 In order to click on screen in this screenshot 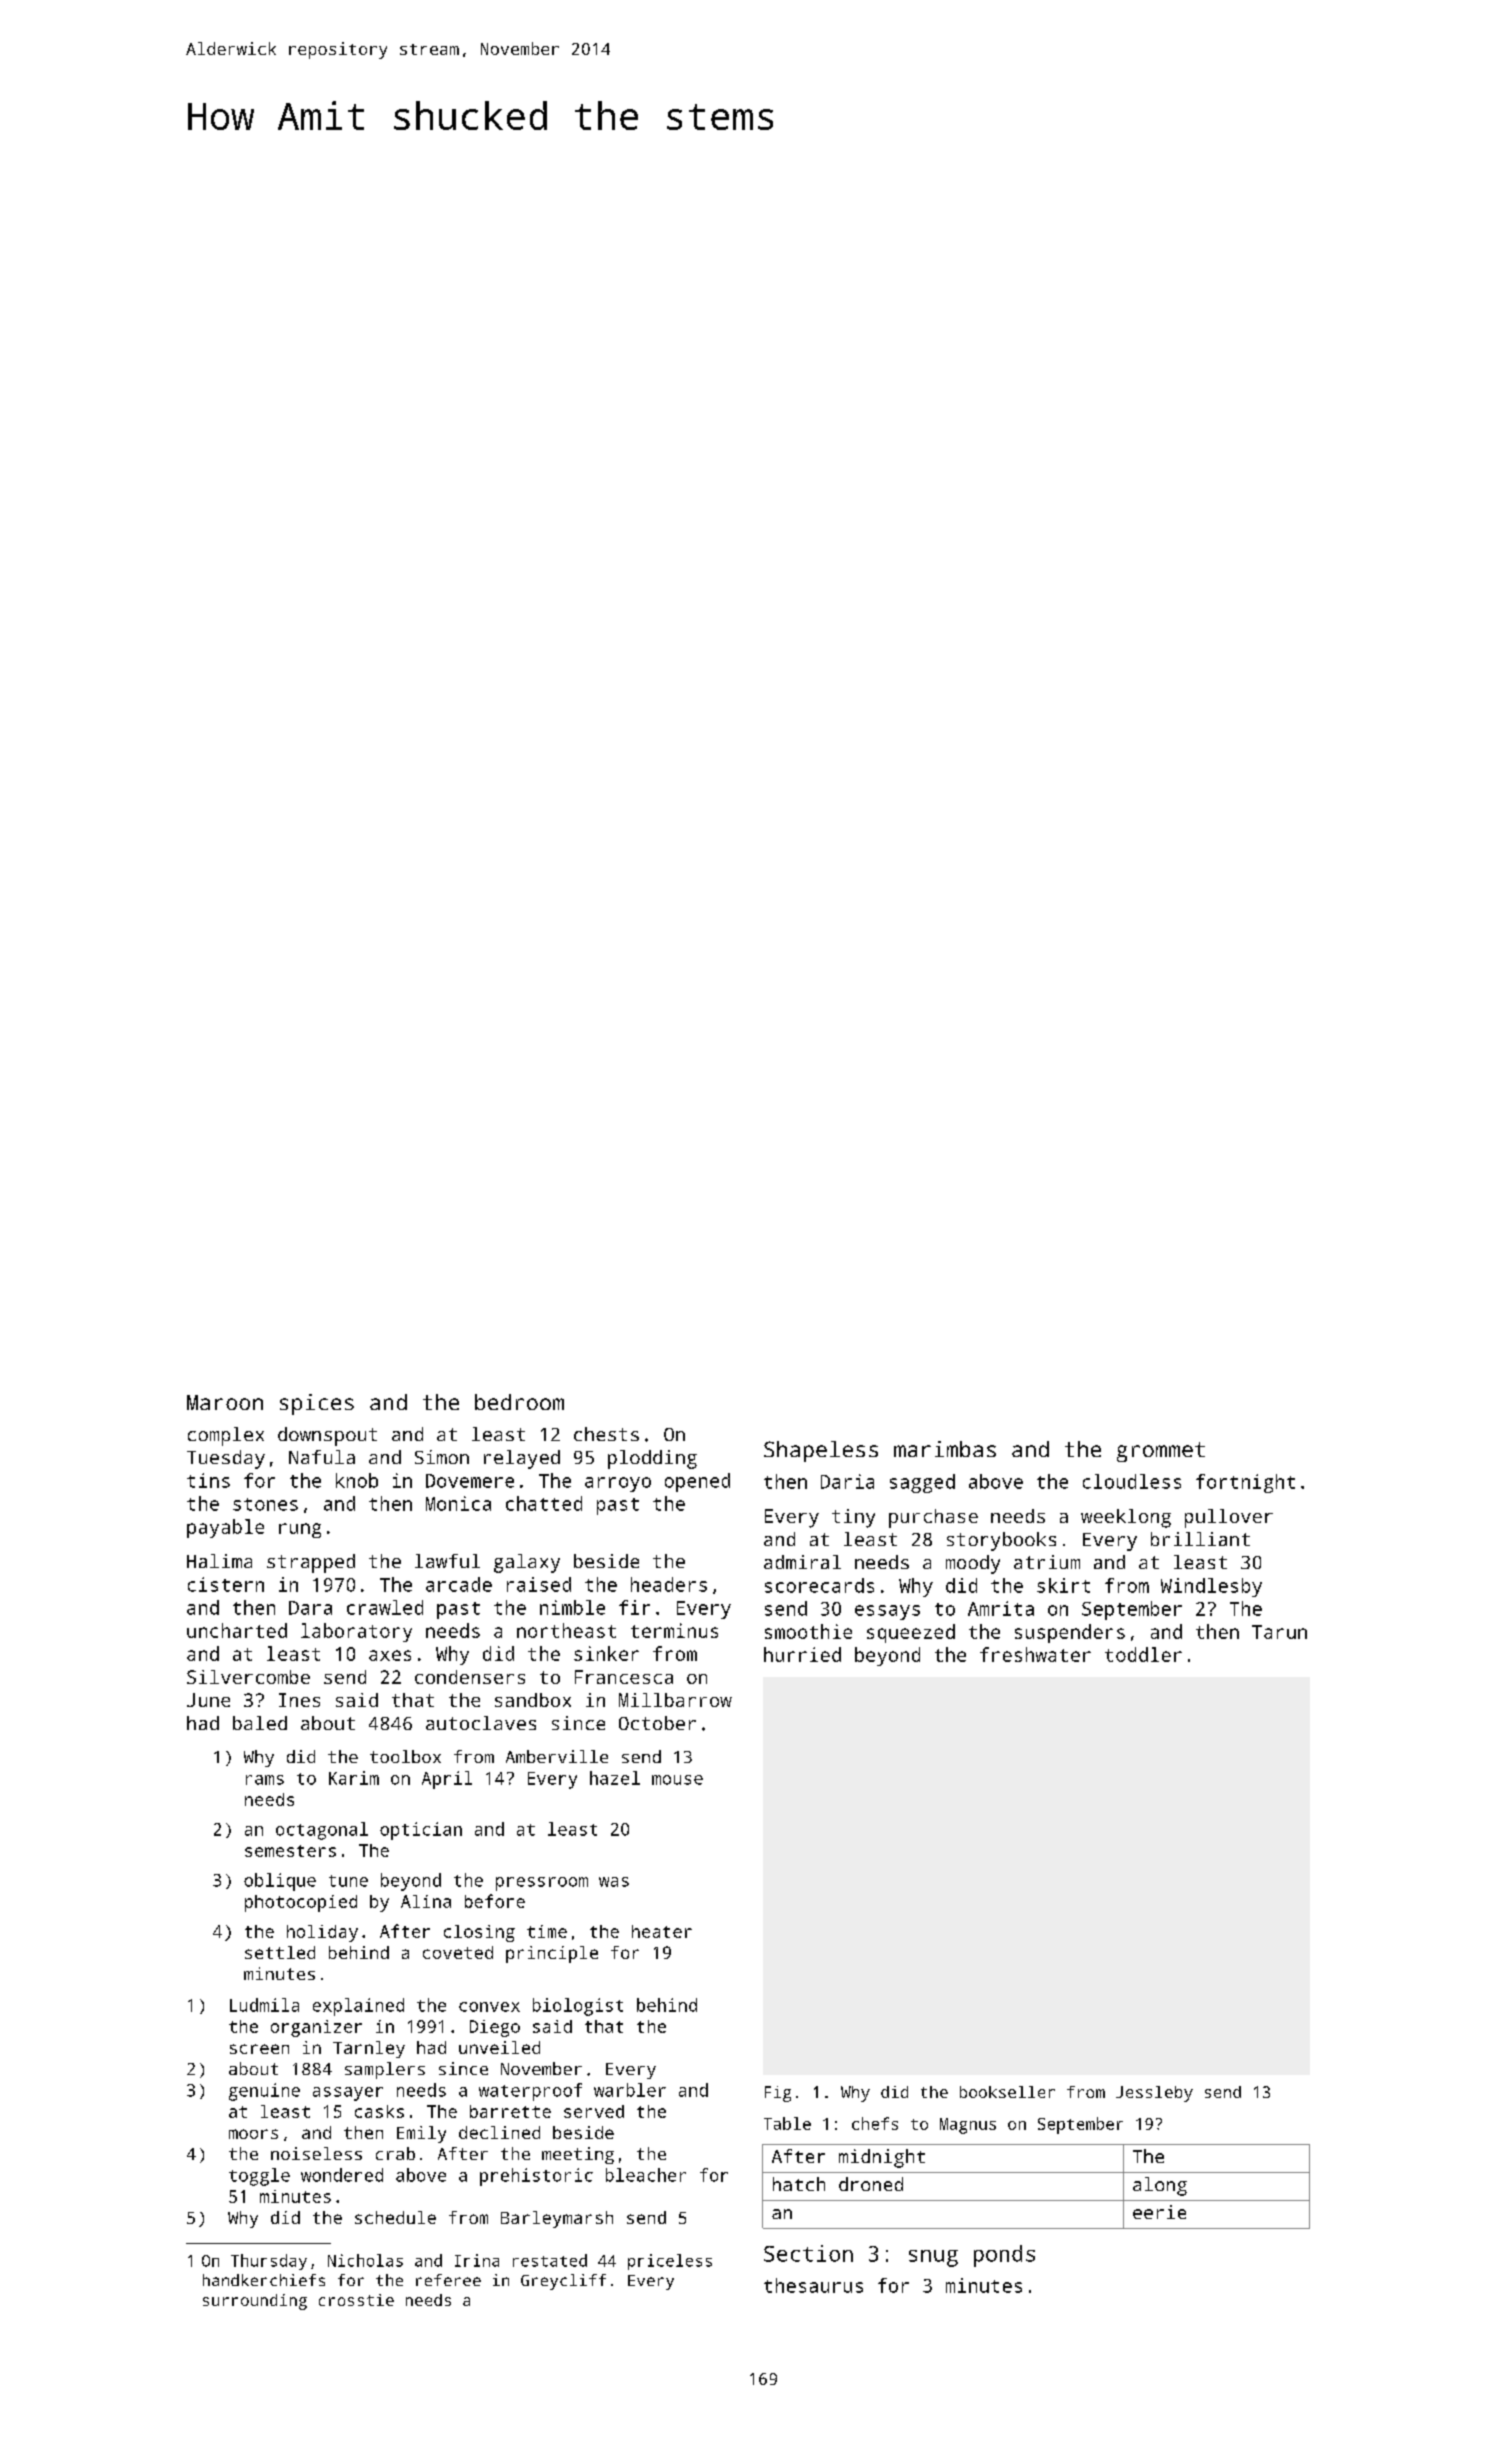, I will do `click(259, 2049)`.
